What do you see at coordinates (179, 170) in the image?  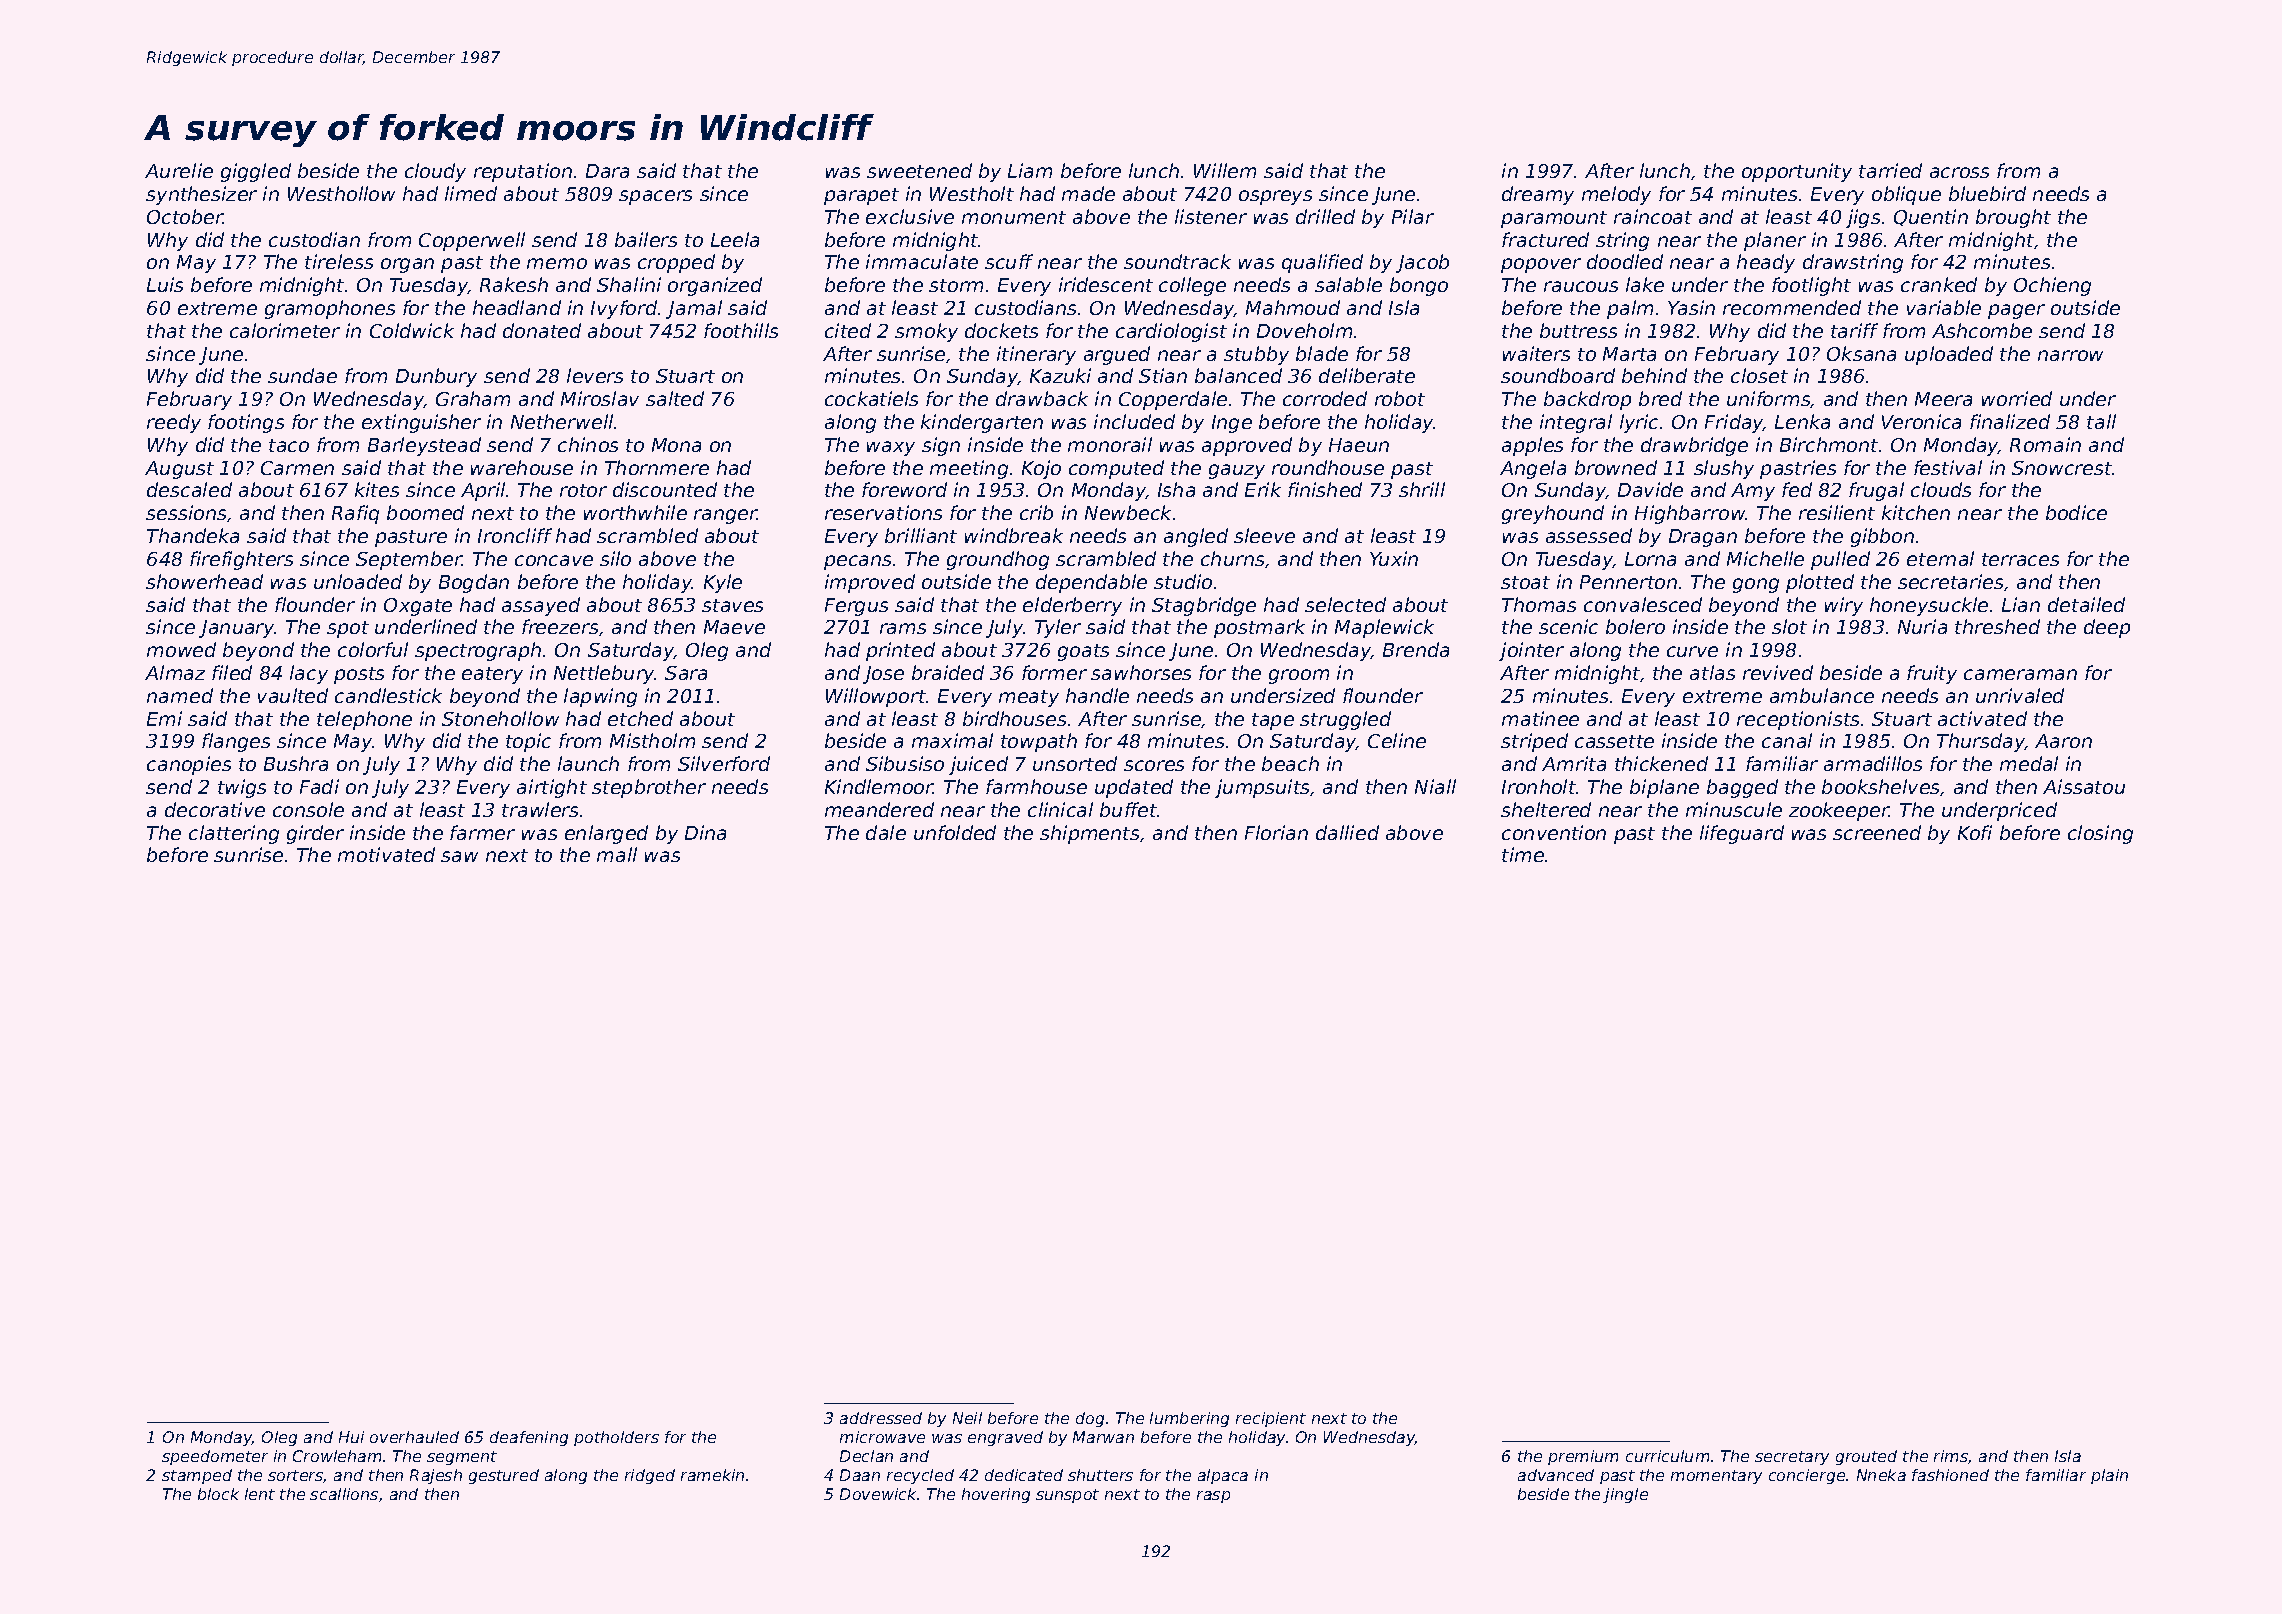 I see `Aurelie` at bounding box center [179, 170].
